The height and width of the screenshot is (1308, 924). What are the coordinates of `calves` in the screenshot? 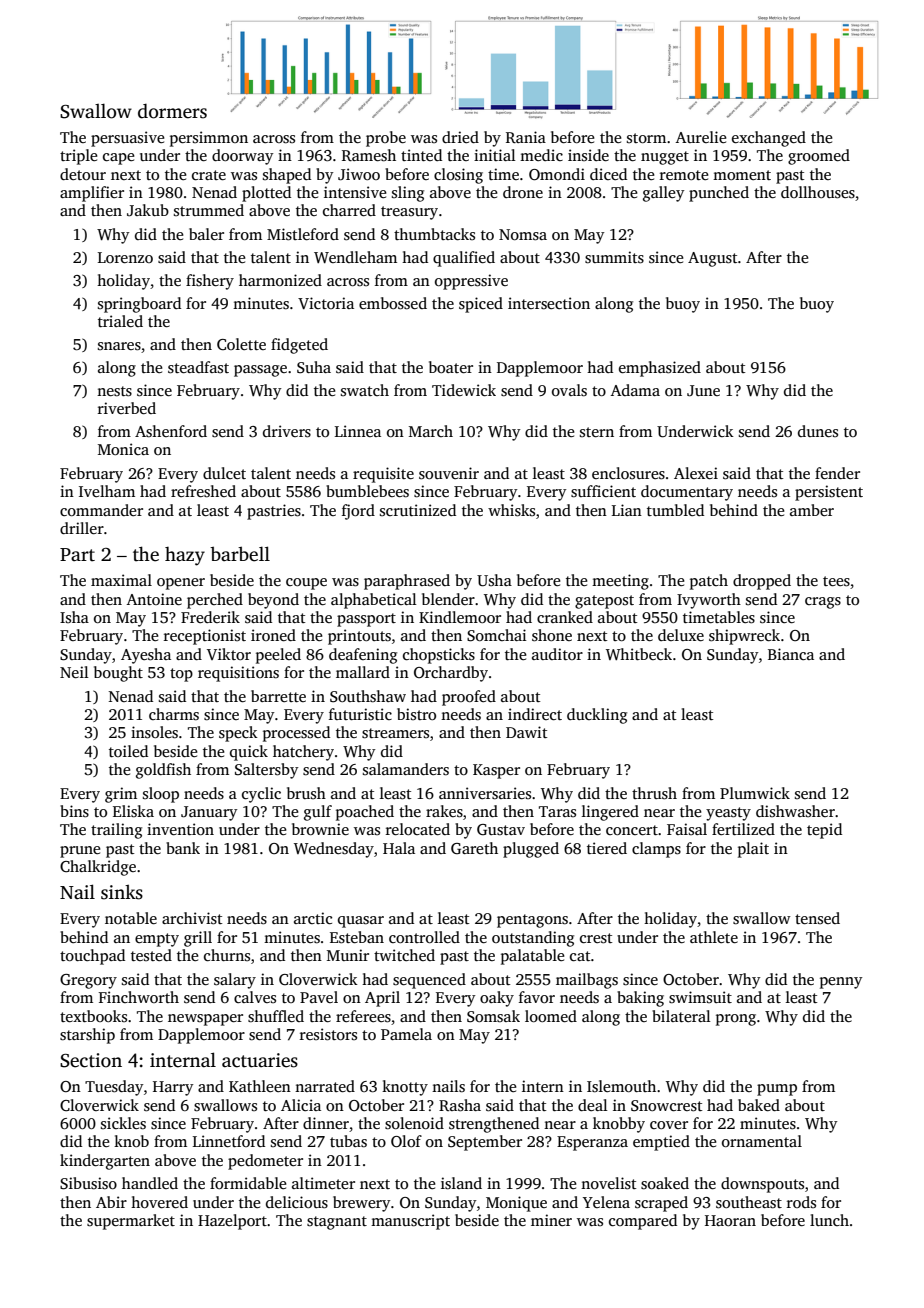 It's located at (255, 997).
